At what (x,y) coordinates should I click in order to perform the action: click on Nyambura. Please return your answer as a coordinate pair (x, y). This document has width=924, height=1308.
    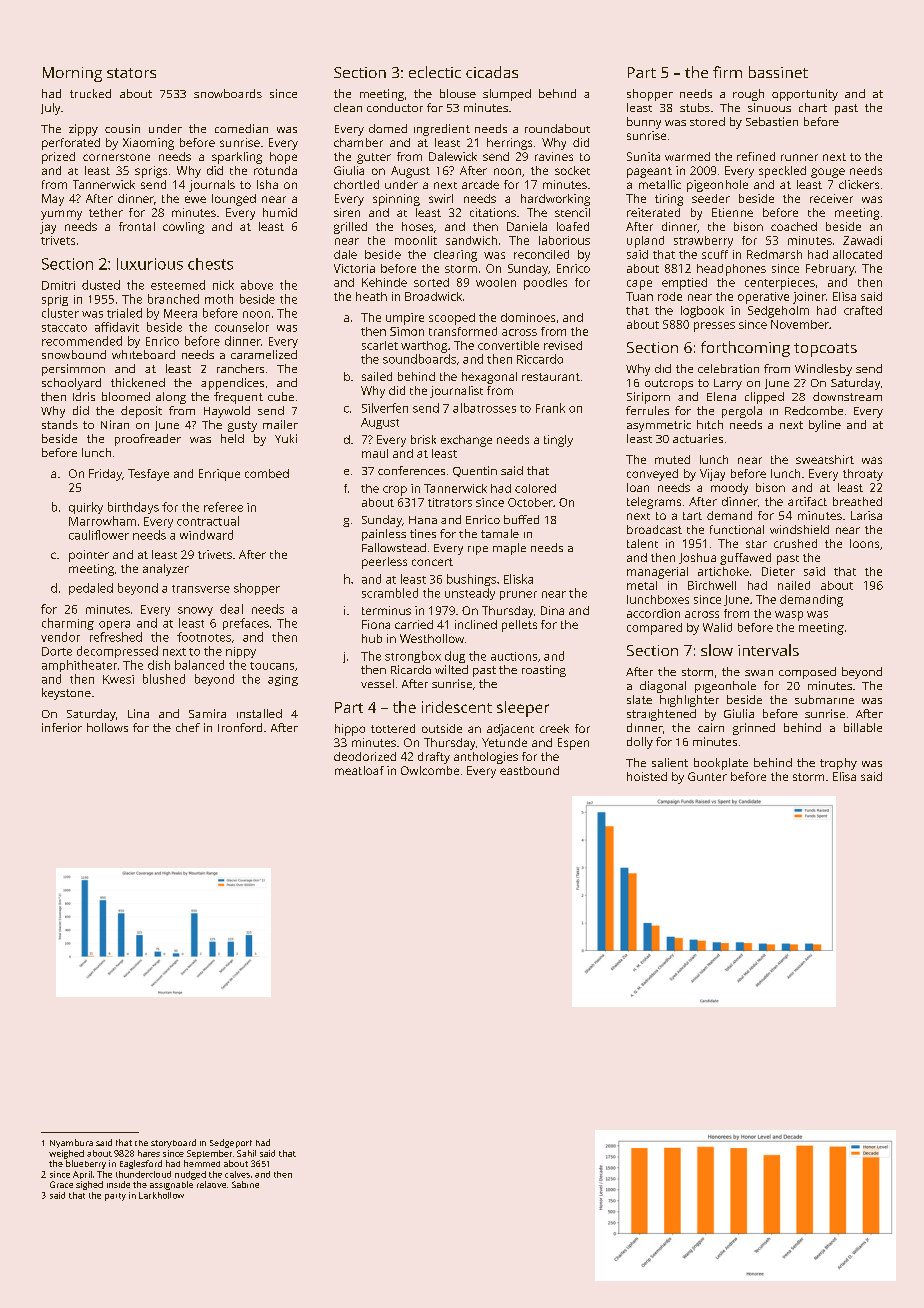
    Looking at the image, I should click on (71, 1143).
